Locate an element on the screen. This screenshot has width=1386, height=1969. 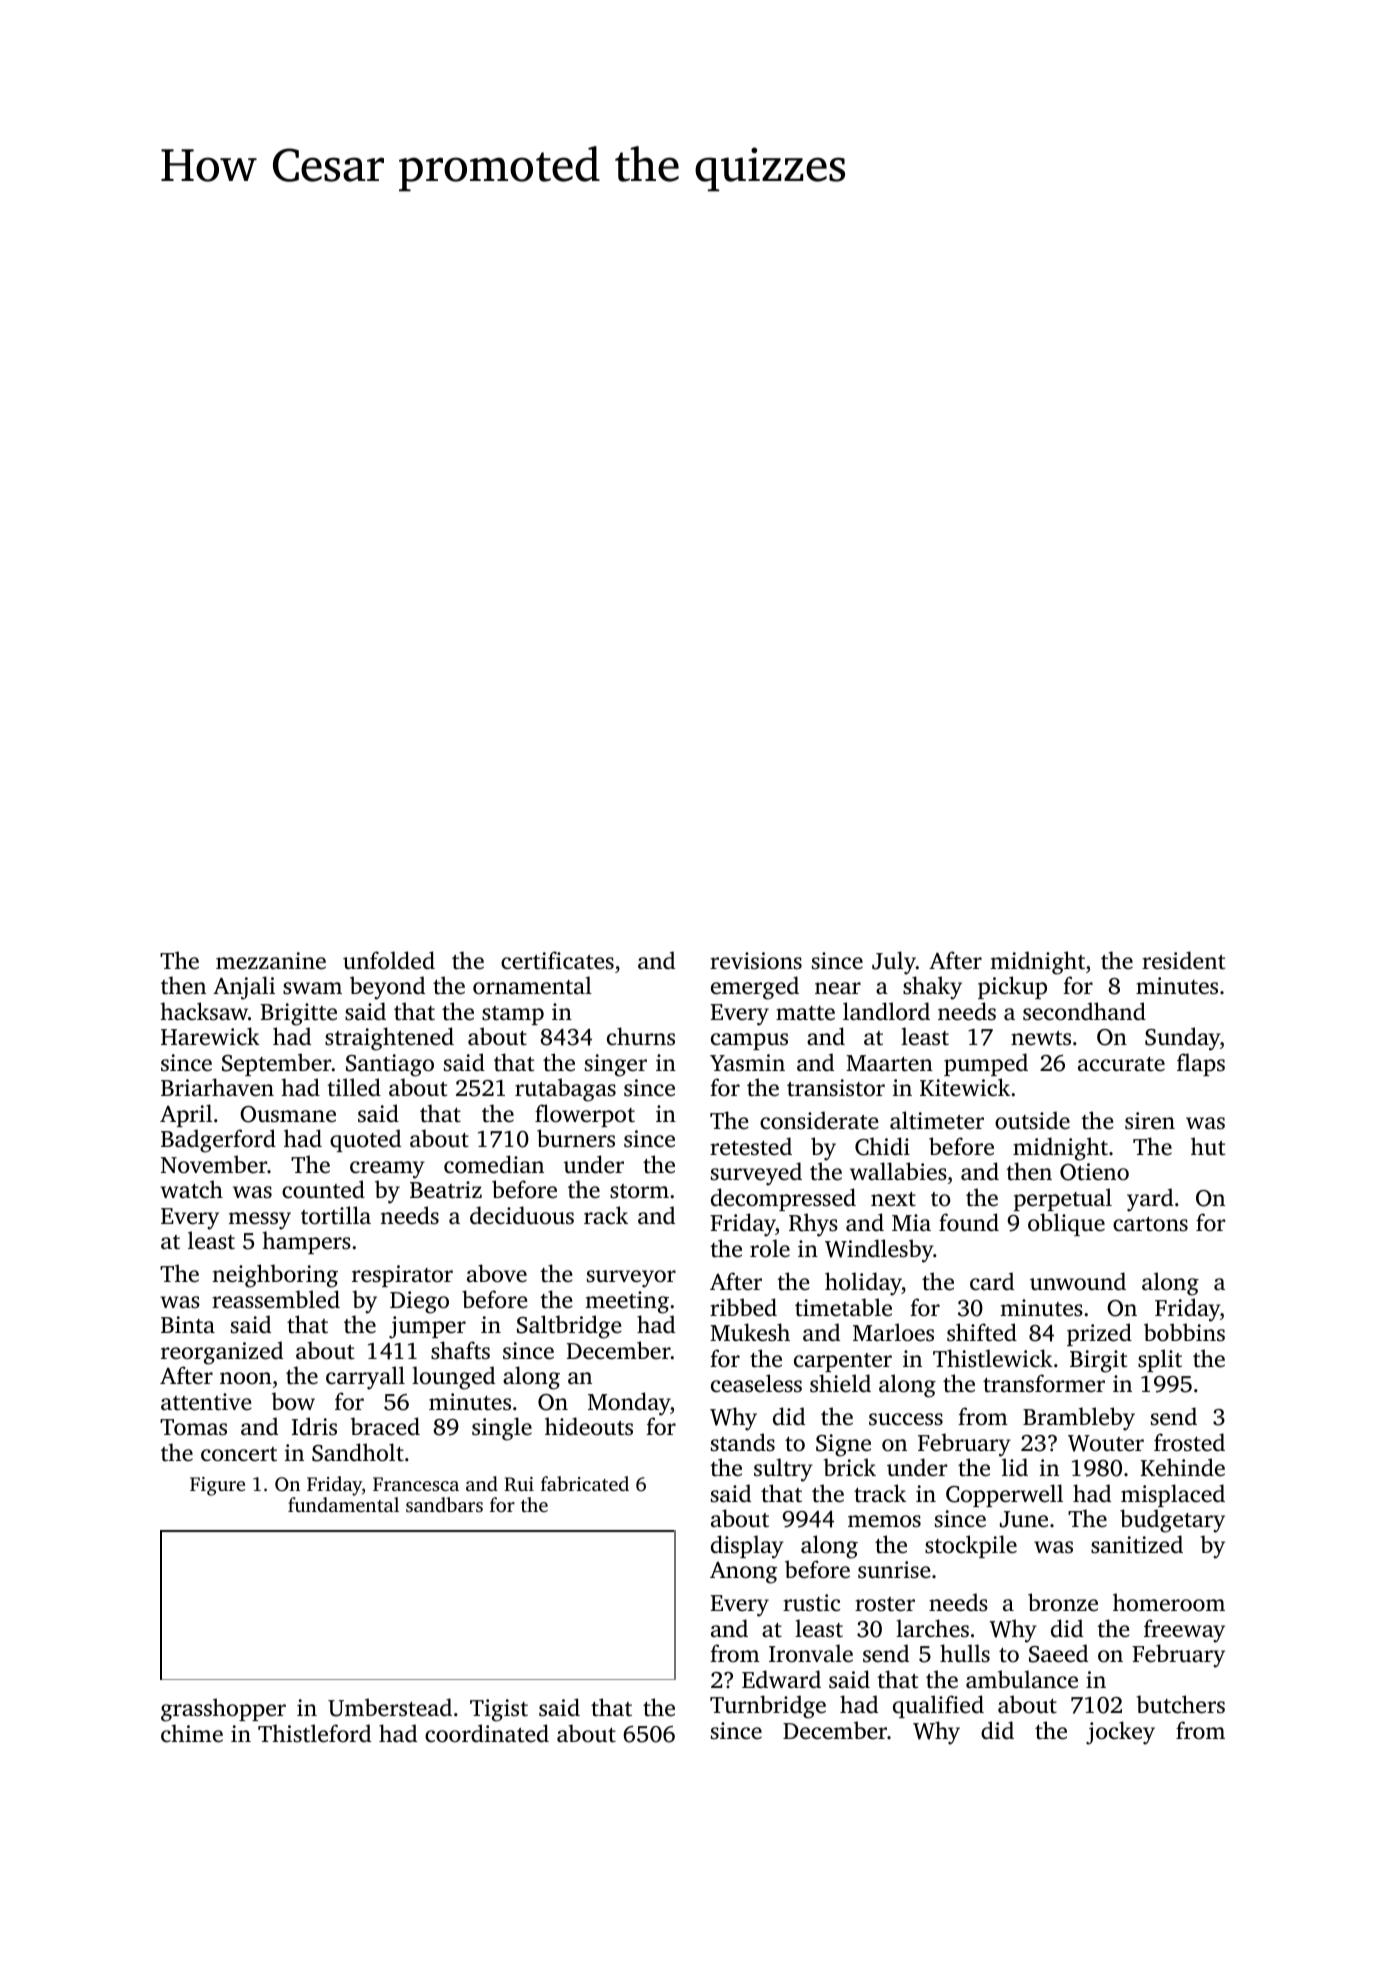
revisions is located at coordinates (756, 961).
